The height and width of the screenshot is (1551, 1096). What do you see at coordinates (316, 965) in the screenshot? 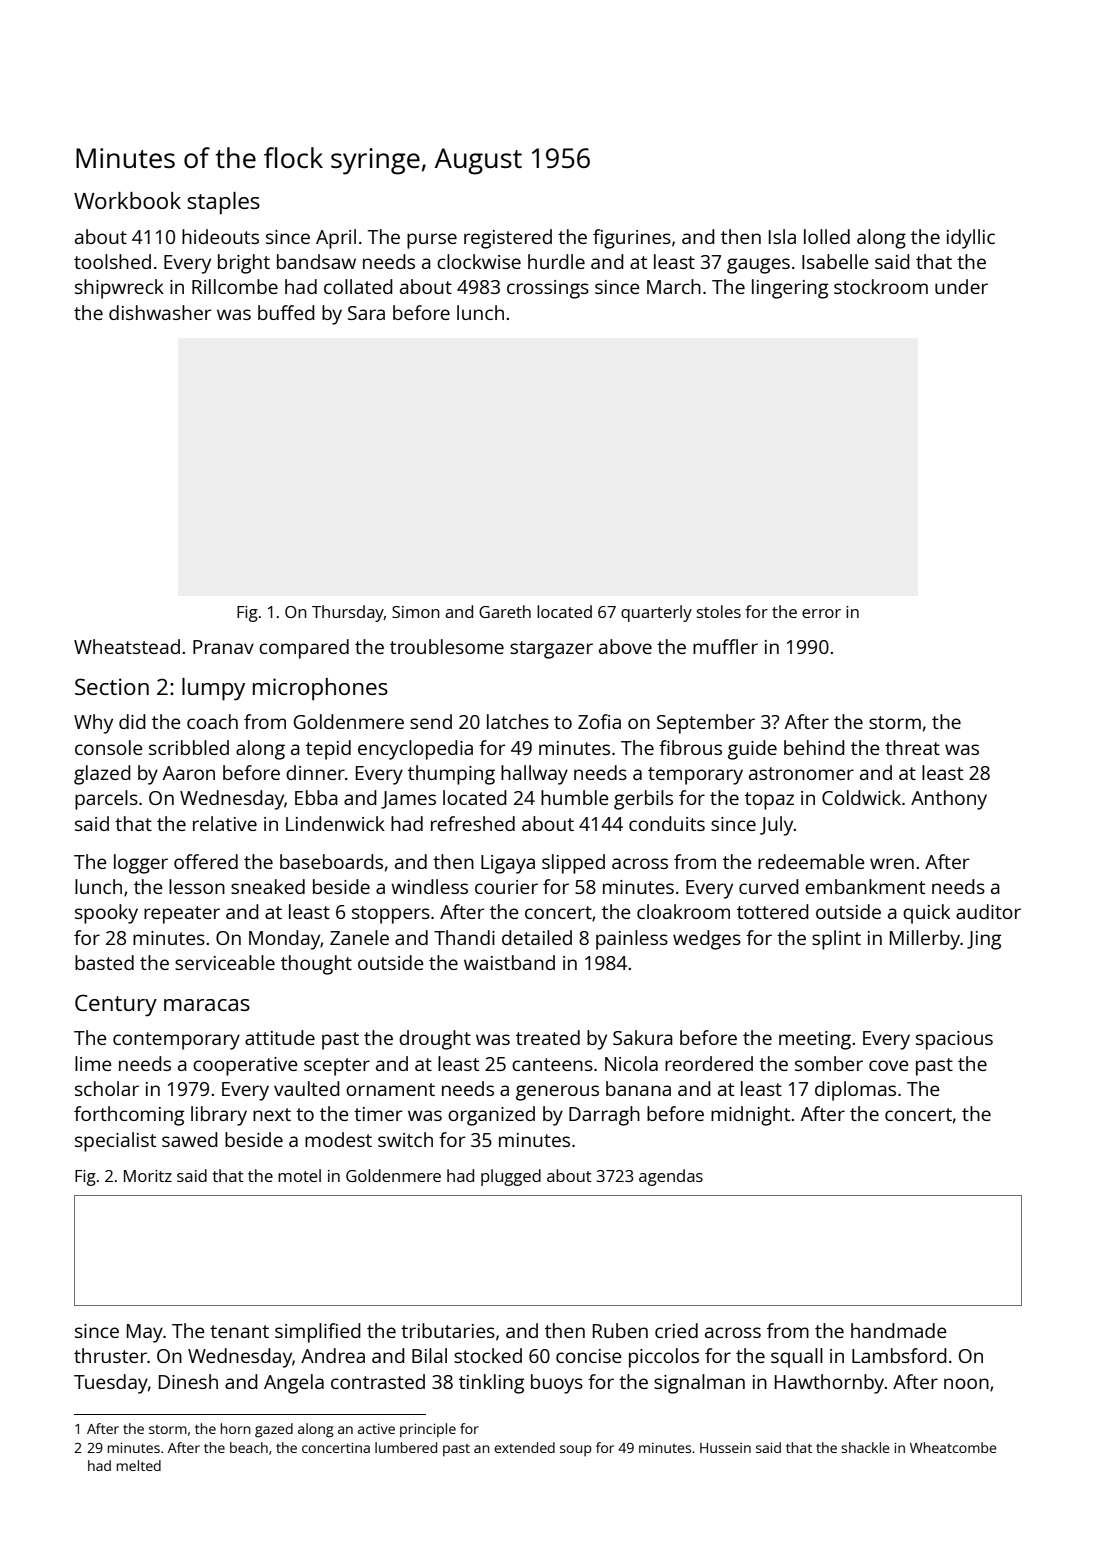
I see `thought` at bounding box center [316, 965].
